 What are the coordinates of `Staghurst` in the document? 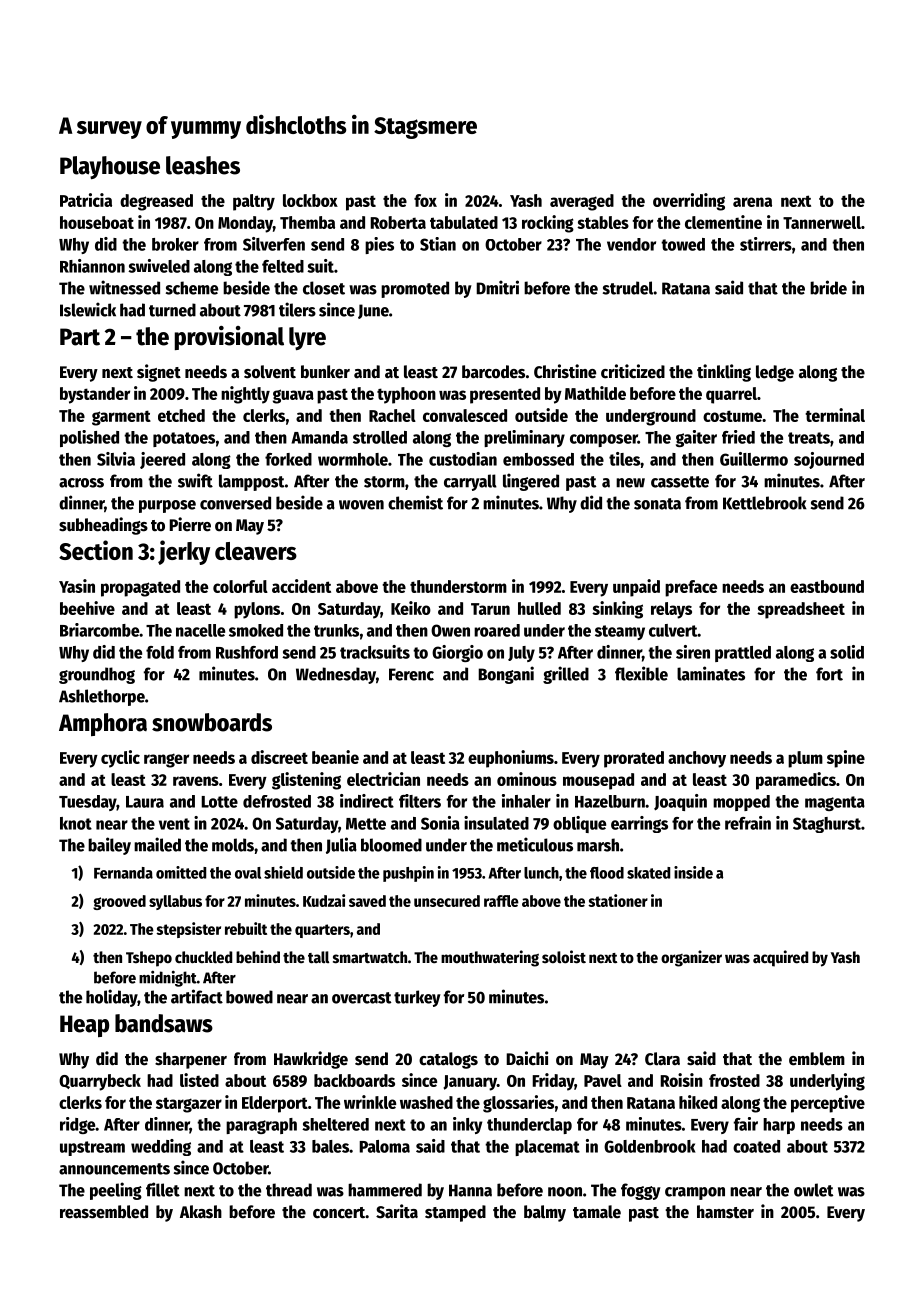 It's located at (827, 825).
